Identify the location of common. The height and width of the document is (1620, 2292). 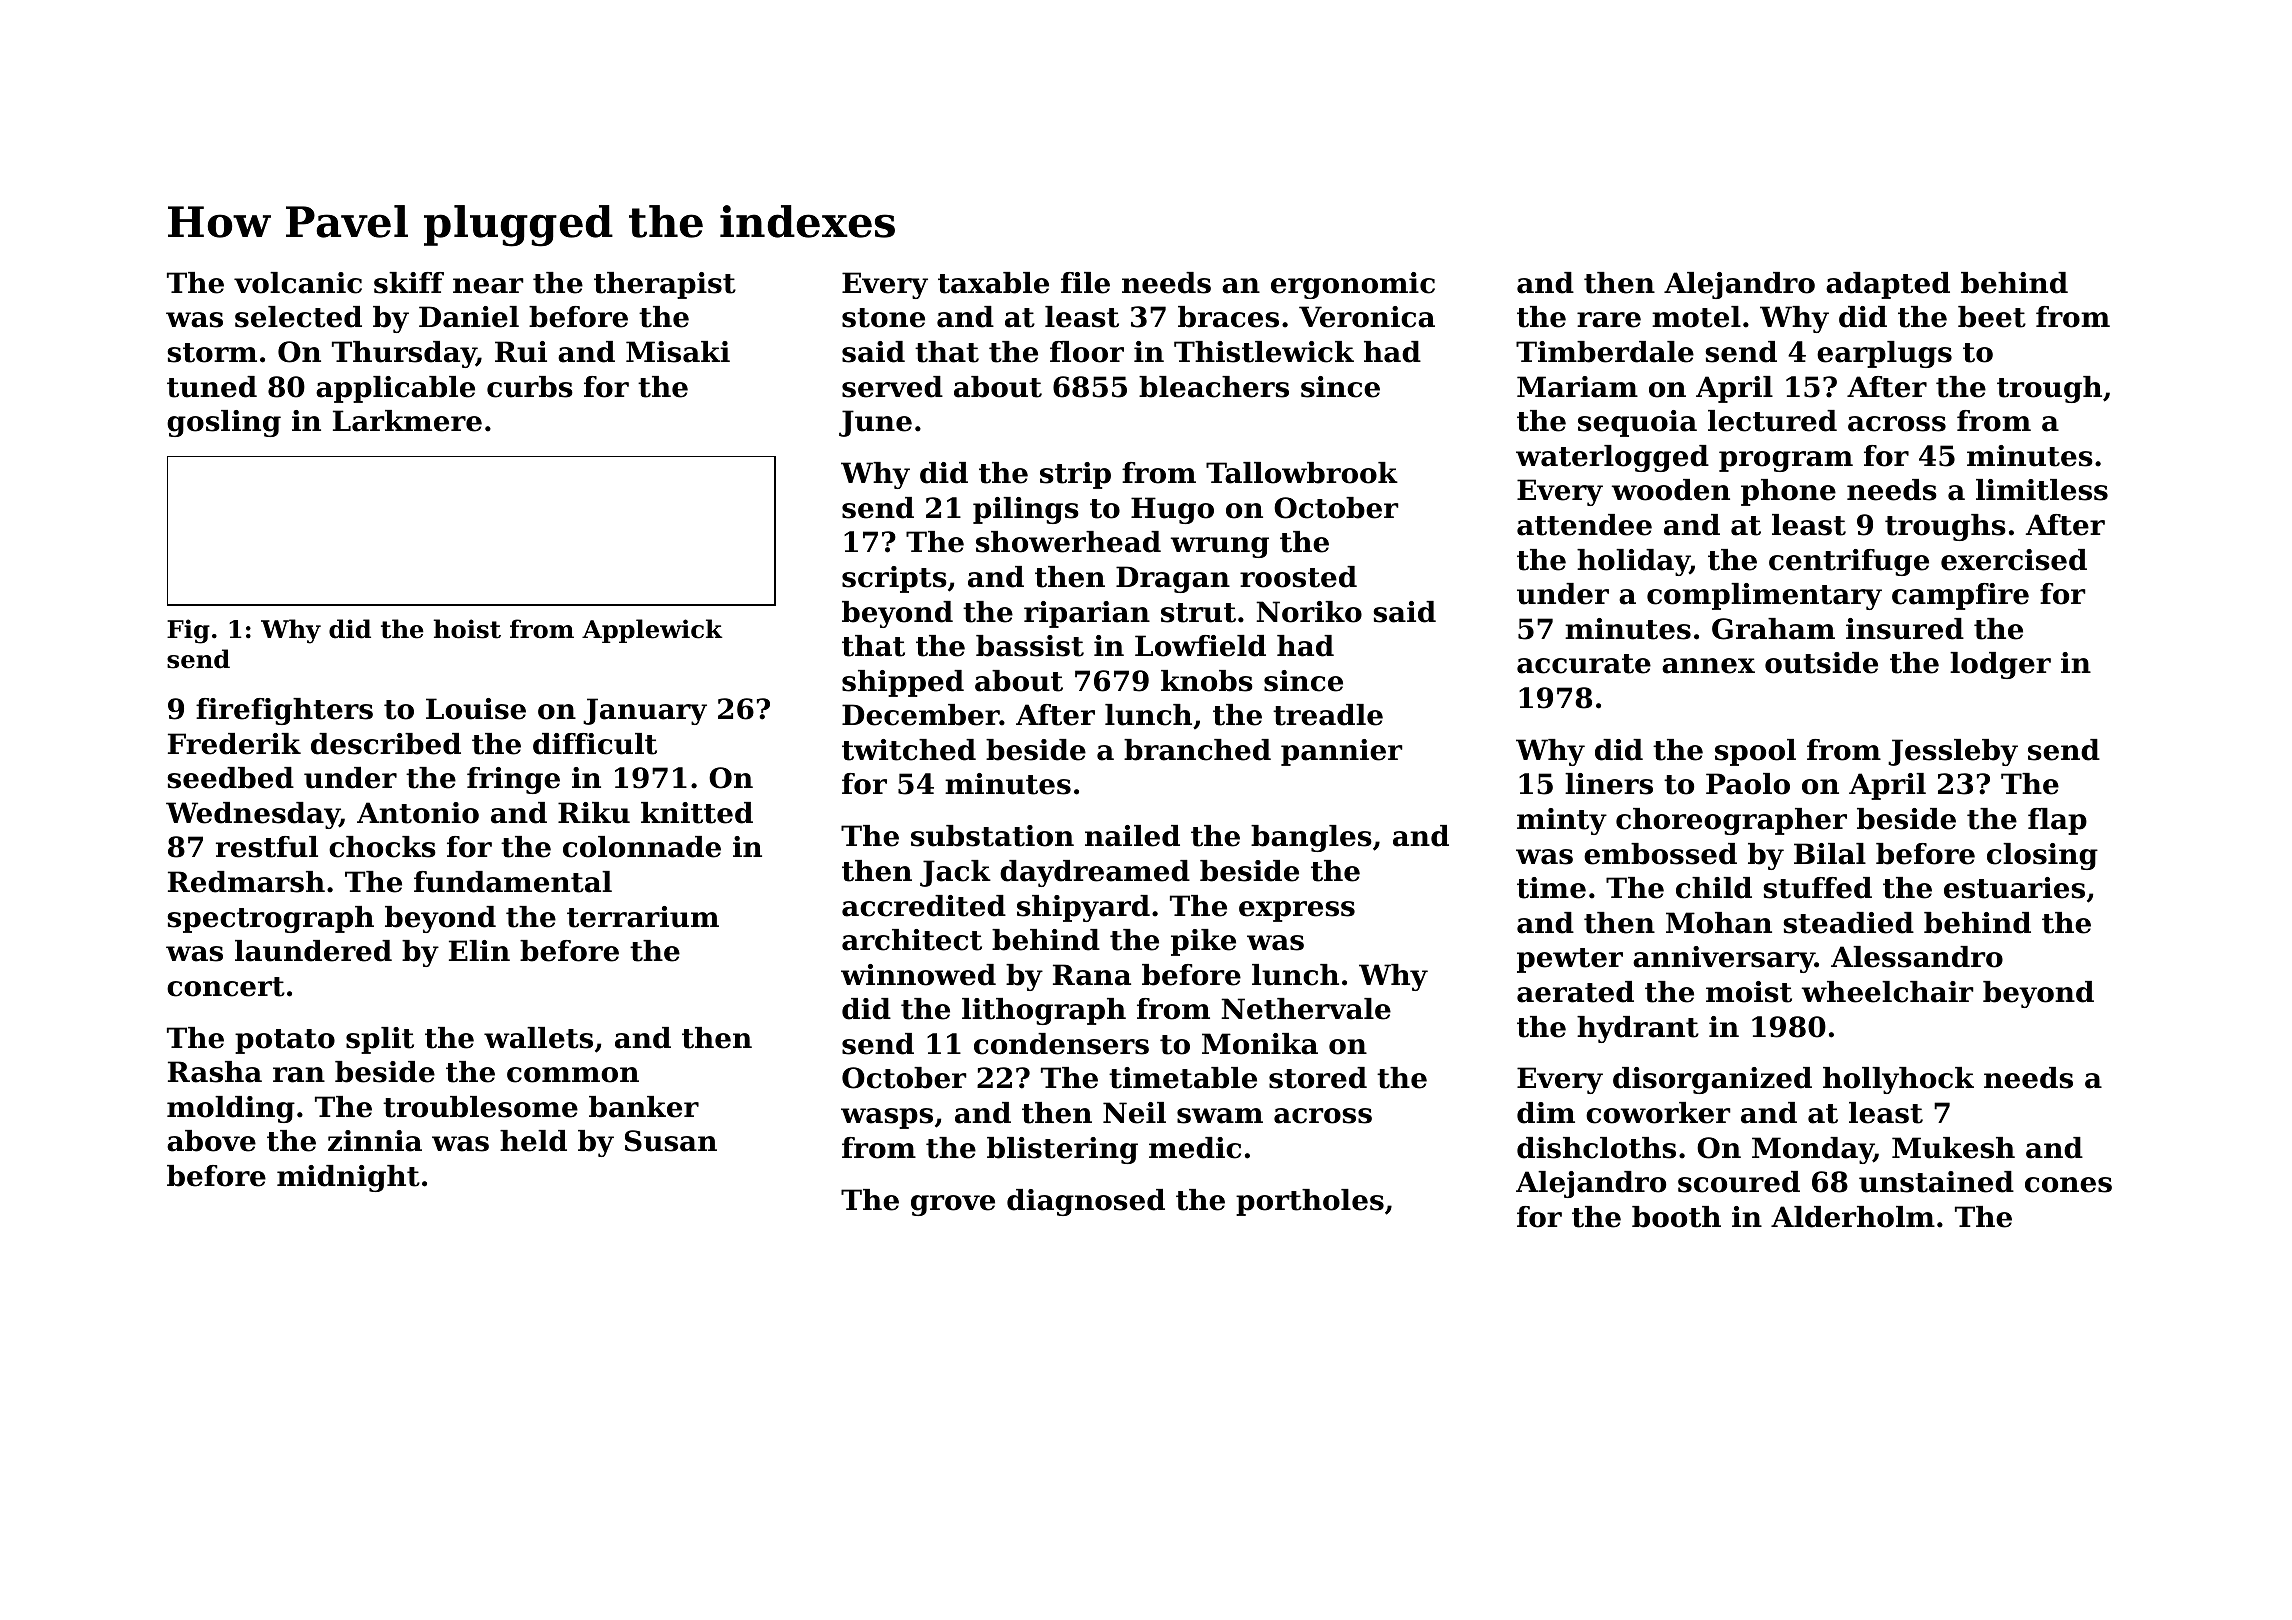
(573, 1075).
